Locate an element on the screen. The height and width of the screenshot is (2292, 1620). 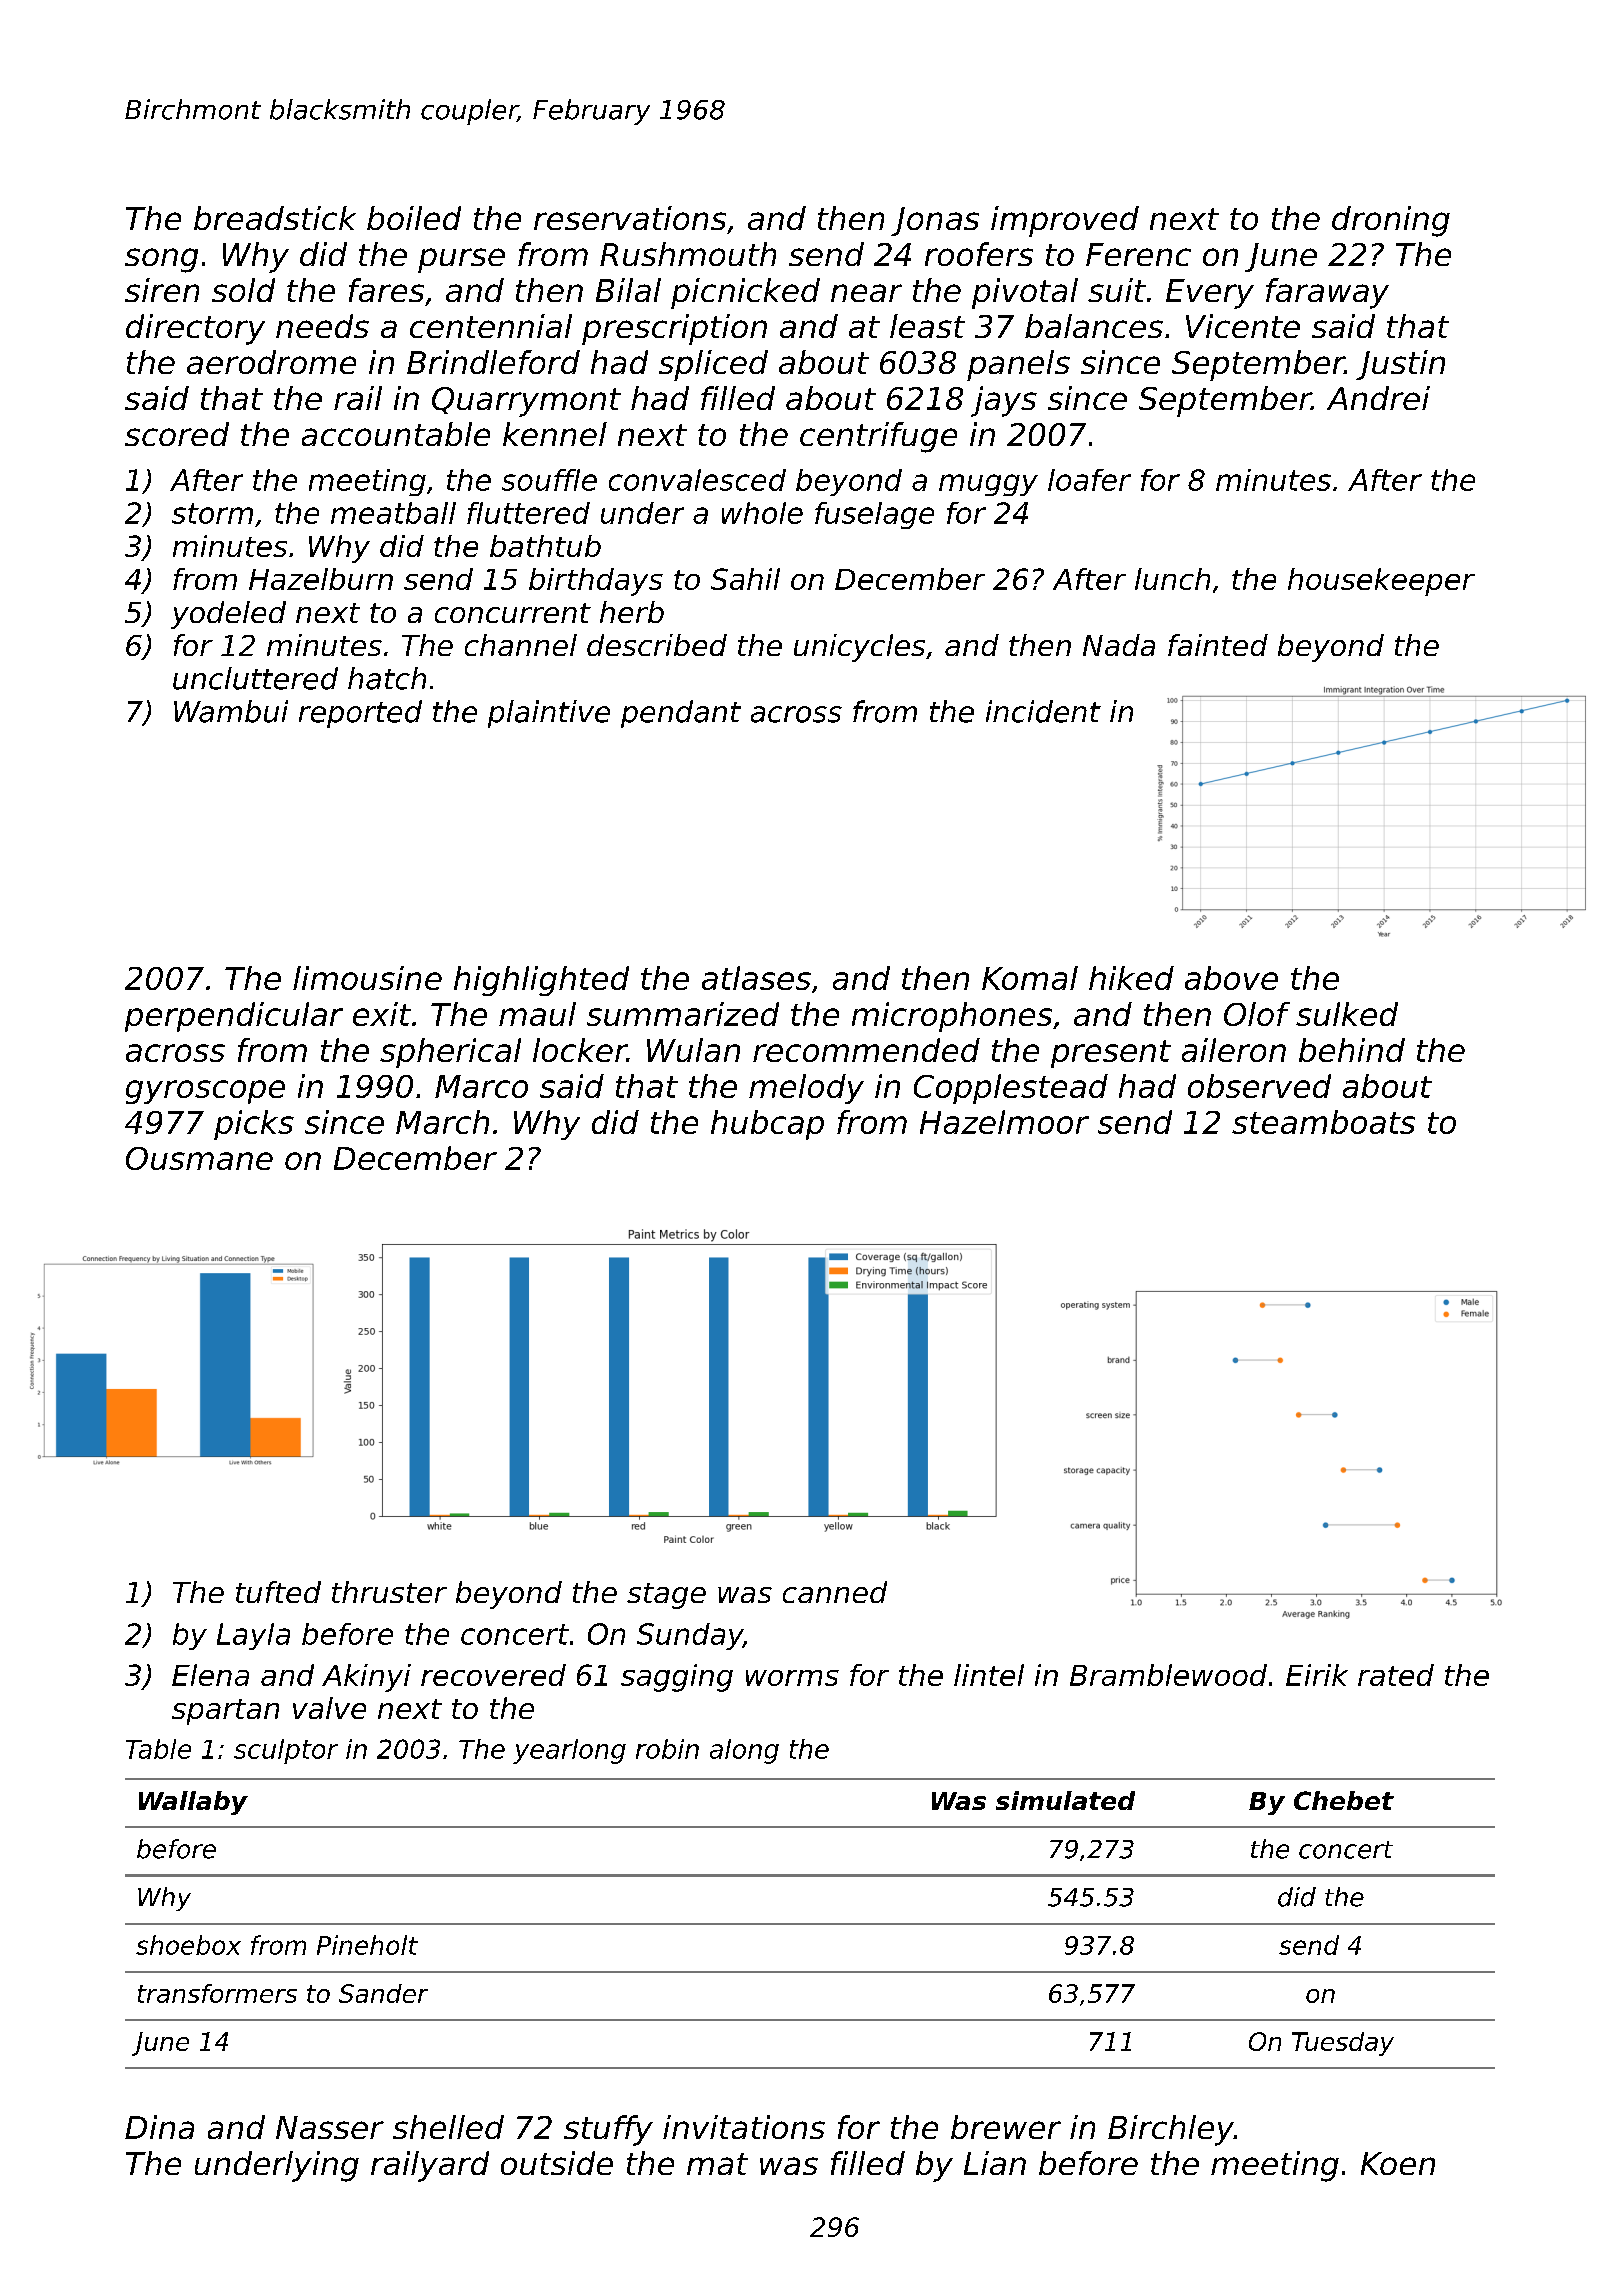
aileron is located at coordinates (1234, 1050).
